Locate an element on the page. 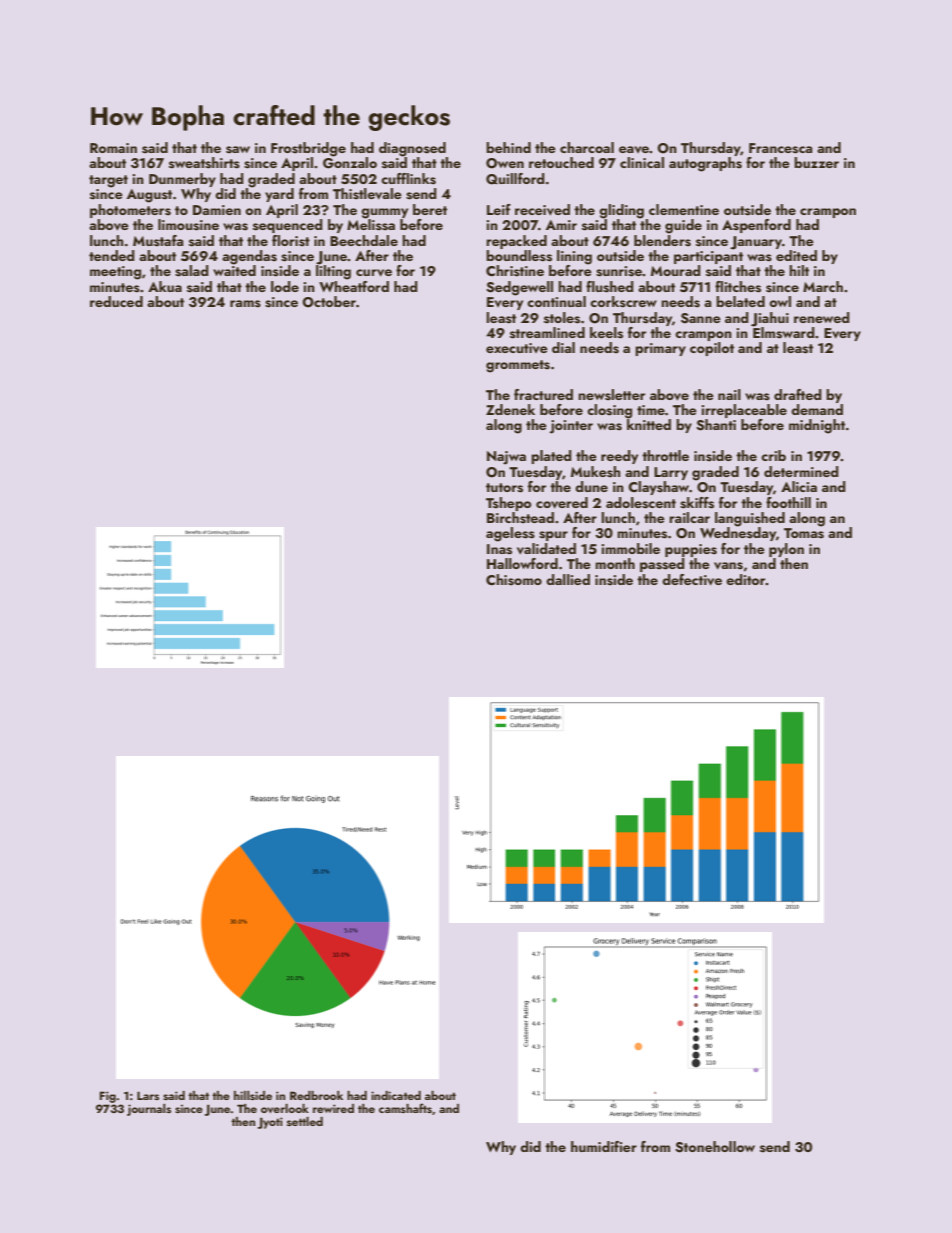 This document has height=1233, width=952. Inas is located at coordinates (499, 549).
